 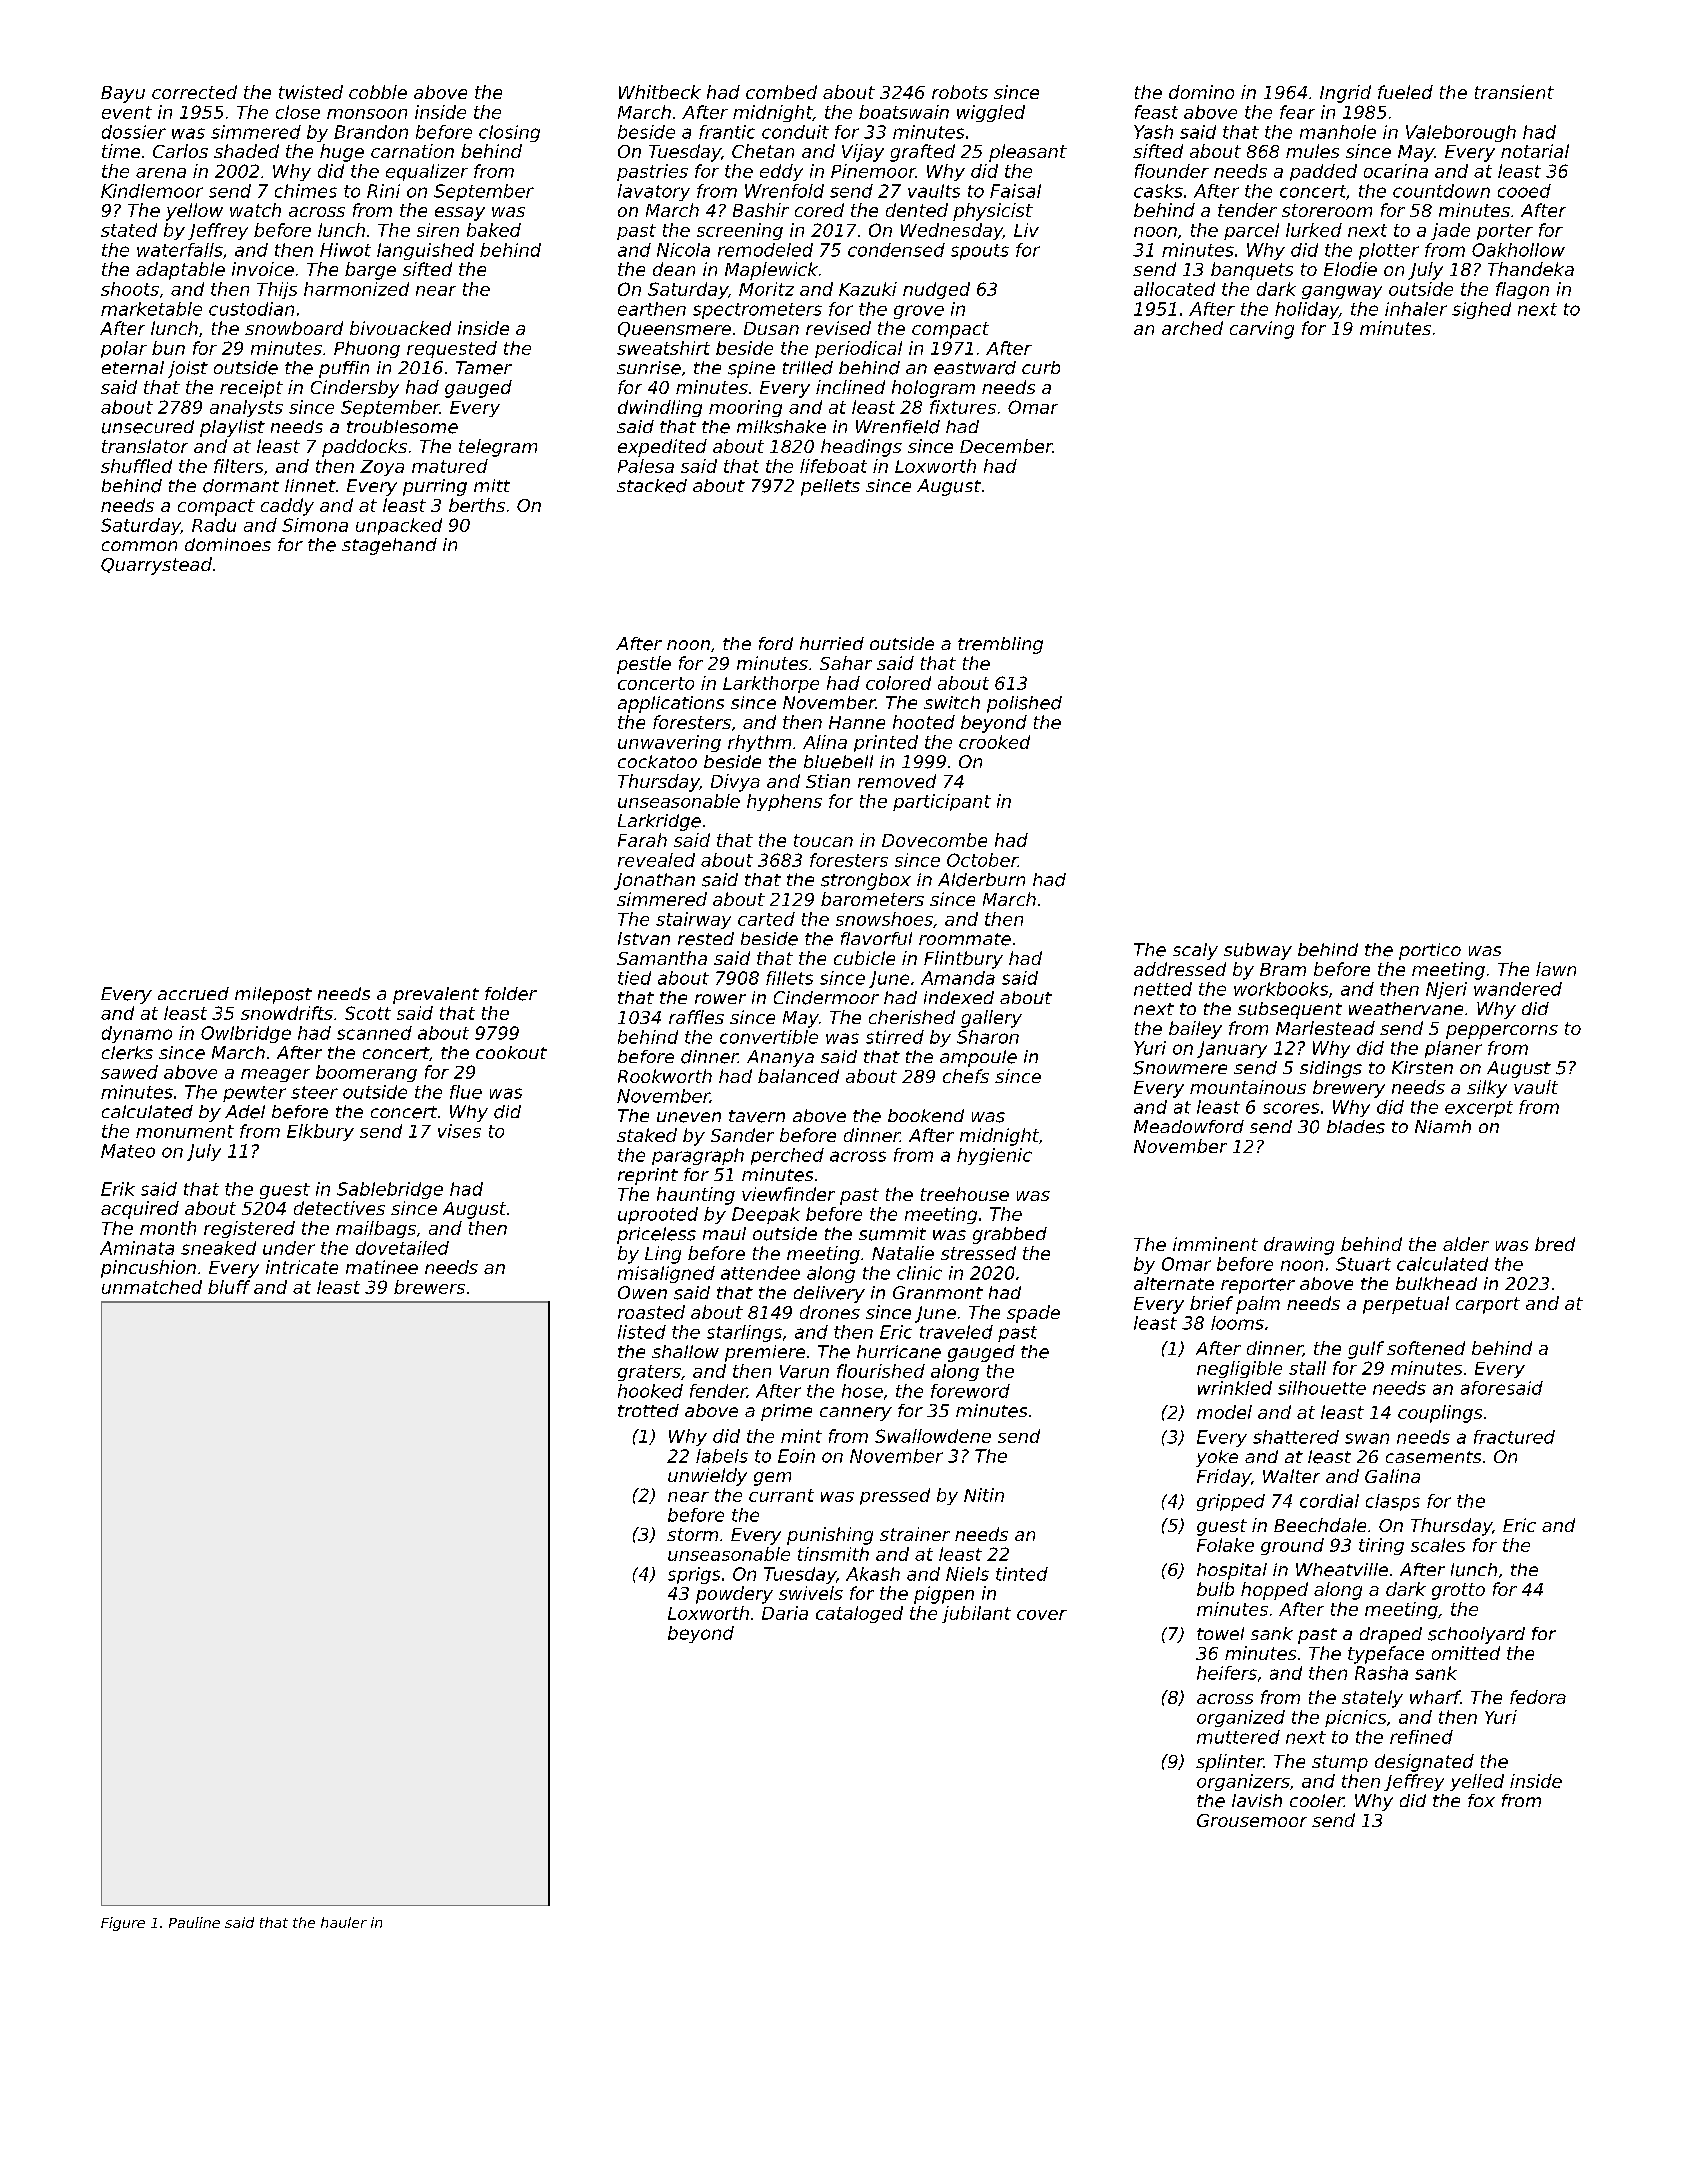 What do you see at coordinates (306, 191) in the screenshot?
I see `chimes` at bounding box center [306, 191].
